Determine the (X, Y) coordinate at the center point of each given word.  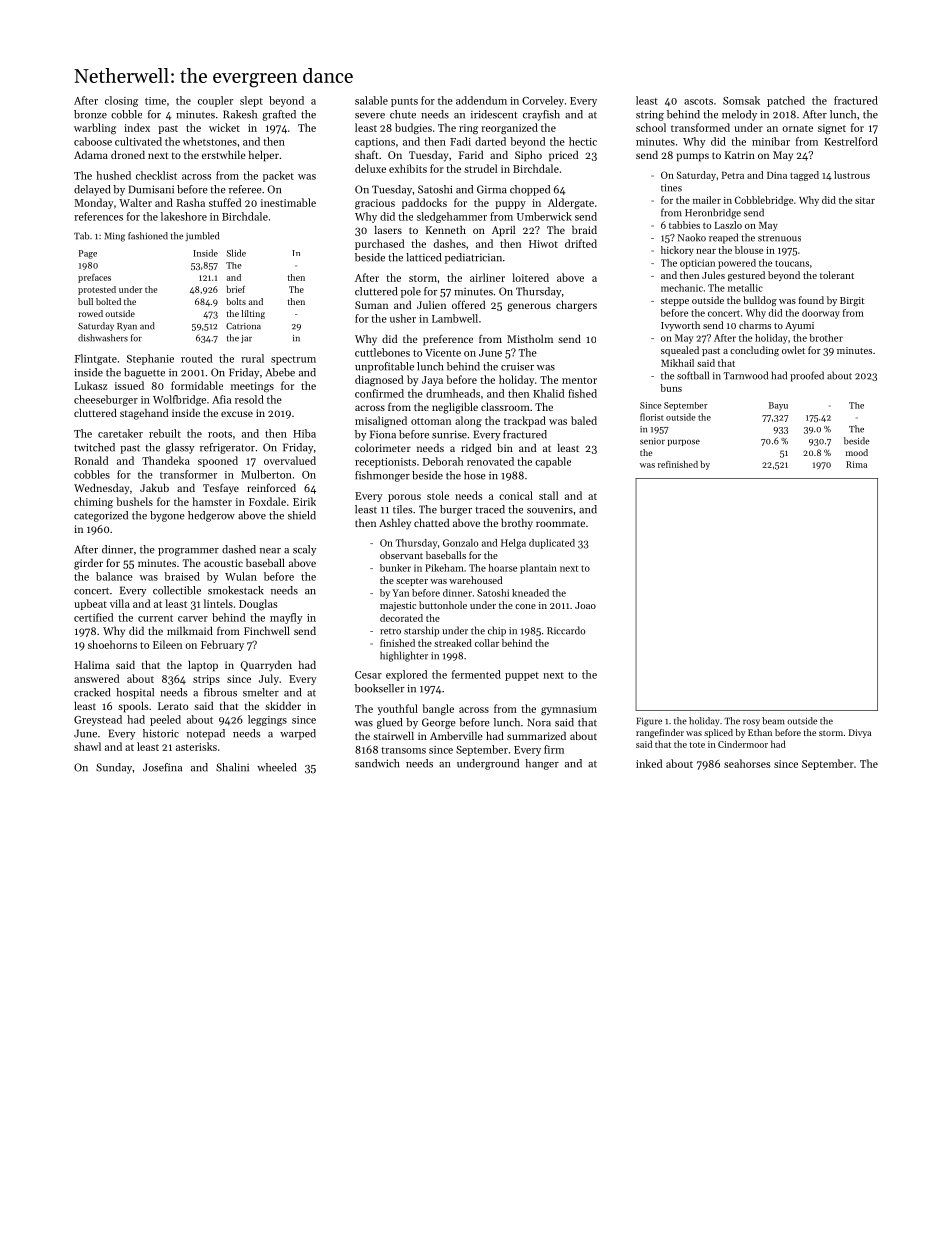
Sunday (114, 768)
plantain (538, 569)
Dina (777, 175)
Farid (471, 154)
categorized (101, 516)
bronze (90, 114)
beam (773, 721)
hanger (542, 764)
